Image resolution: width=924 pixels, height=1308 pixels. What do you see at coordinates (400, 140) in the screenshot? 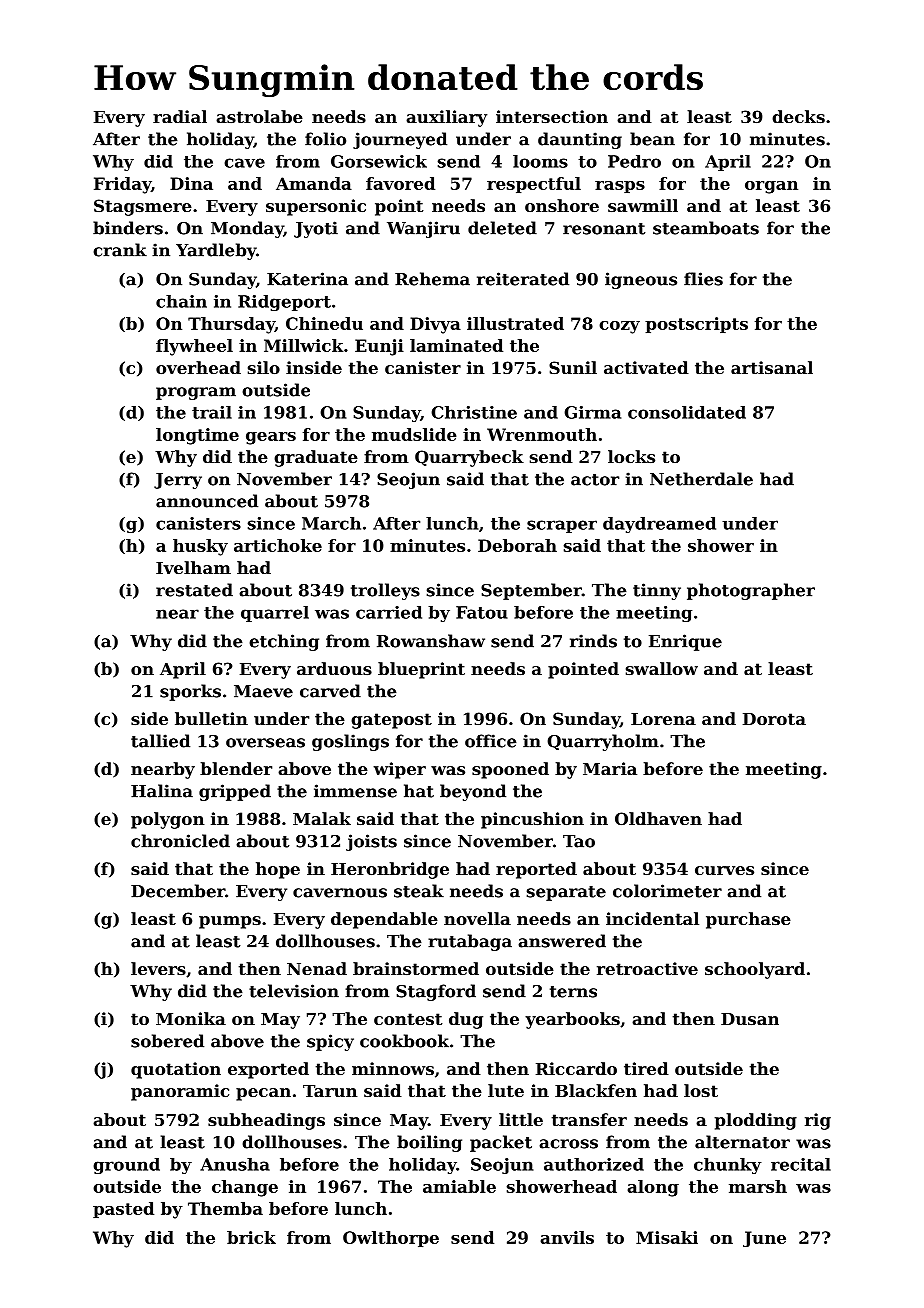
I see `journeyed` at bounding box center [400, 140].
